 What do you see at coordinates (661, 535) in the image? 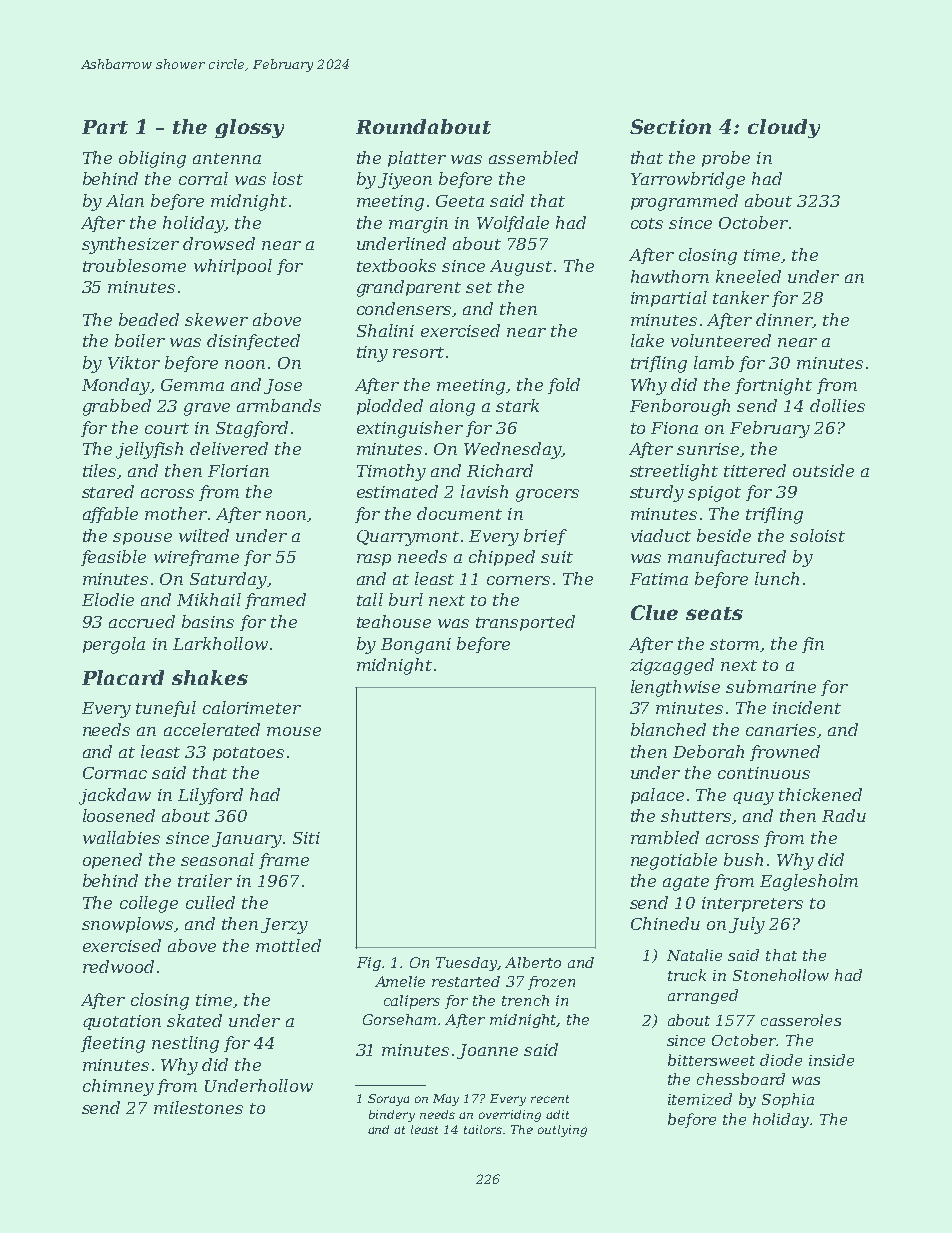
I see `viaduct` at bounding box center [661, 535].
